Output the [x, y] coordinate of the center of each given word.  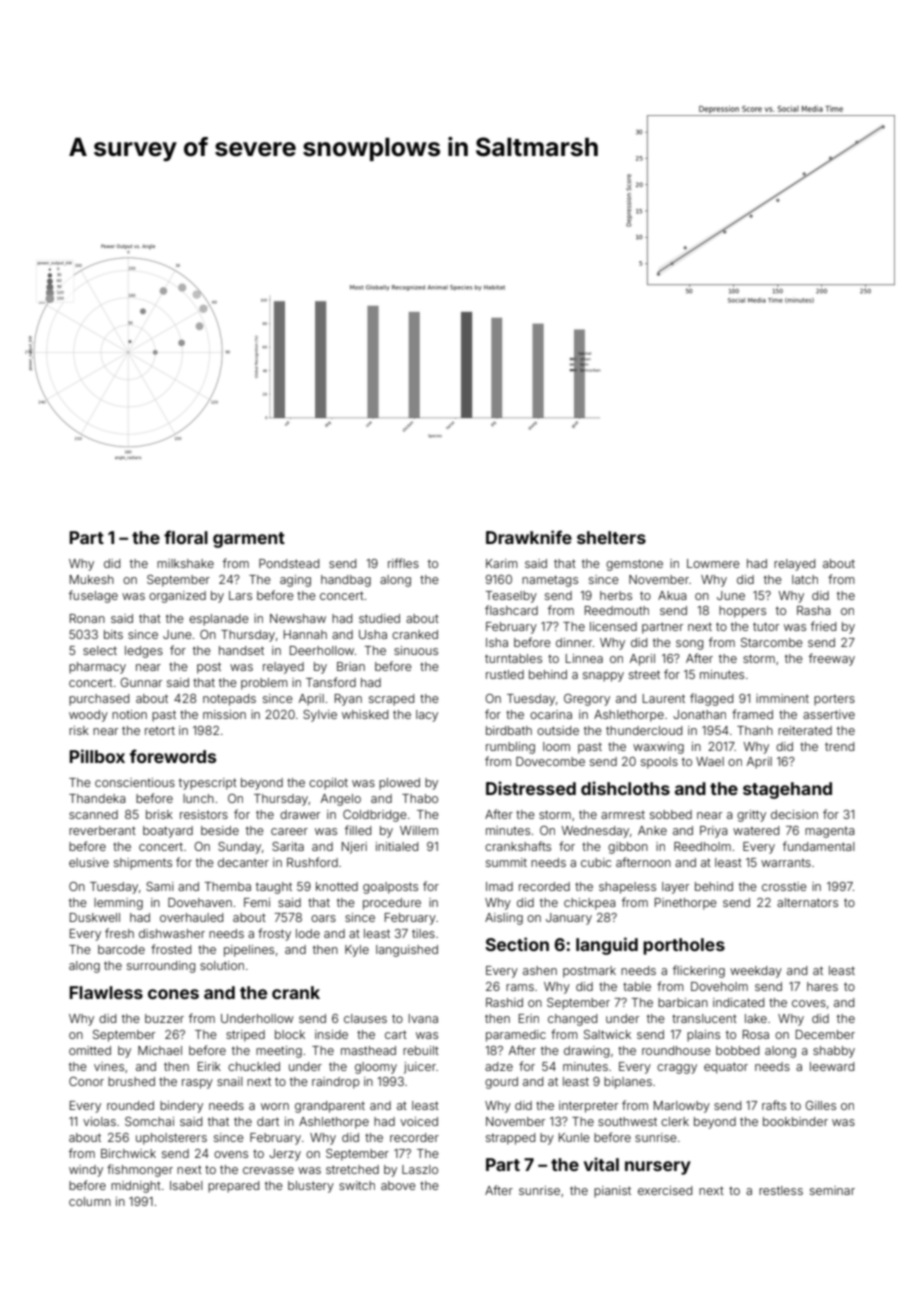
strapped [510, 1139]
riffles [403, 563]
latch [805, 579]
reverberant [102, 830]
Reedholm [702, 846]
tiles [423, 933]
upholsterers [171, 1139]
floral [186, 537]
